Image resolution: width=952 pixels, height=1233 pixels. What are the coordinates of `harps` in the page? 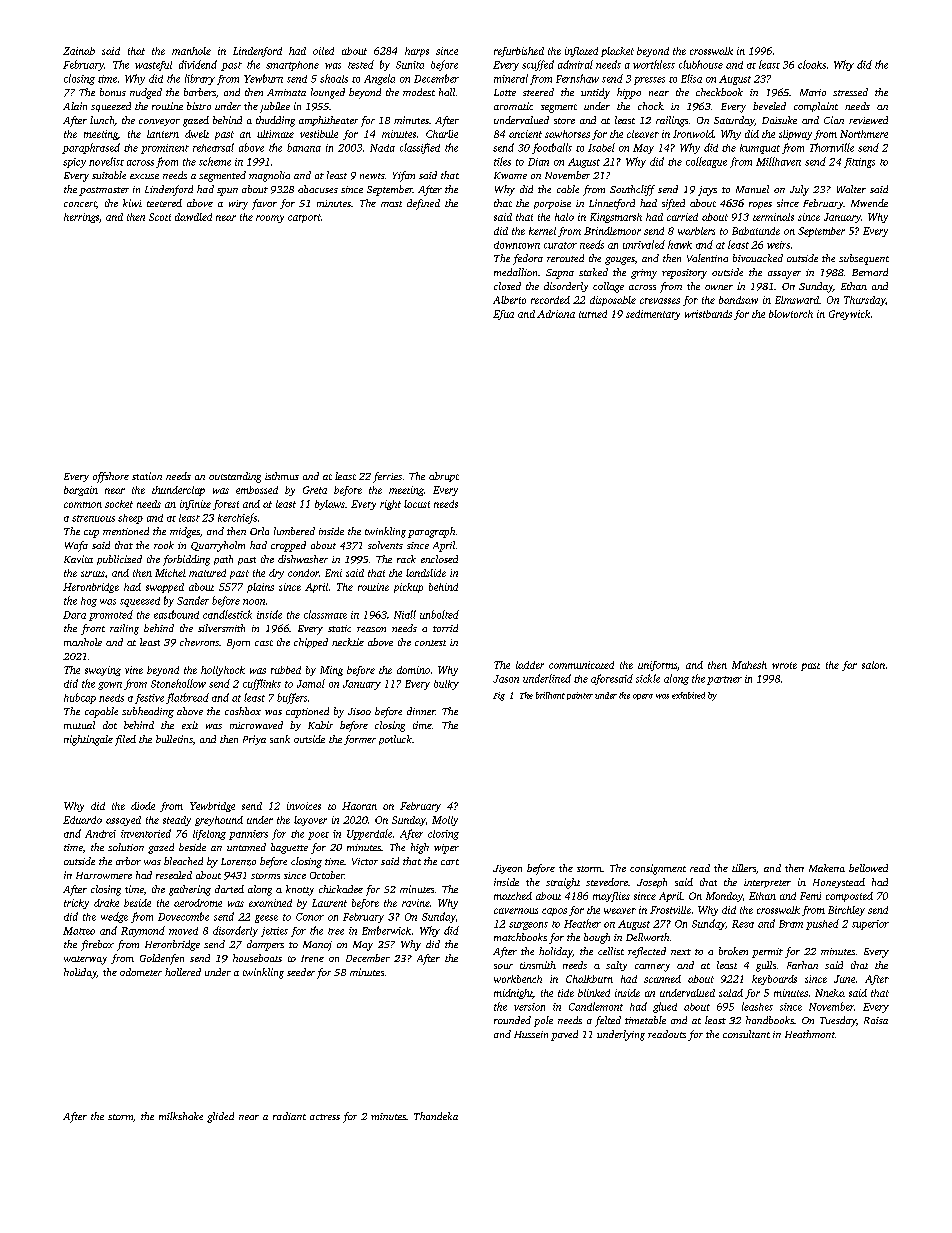 It's located at (417, 52).
